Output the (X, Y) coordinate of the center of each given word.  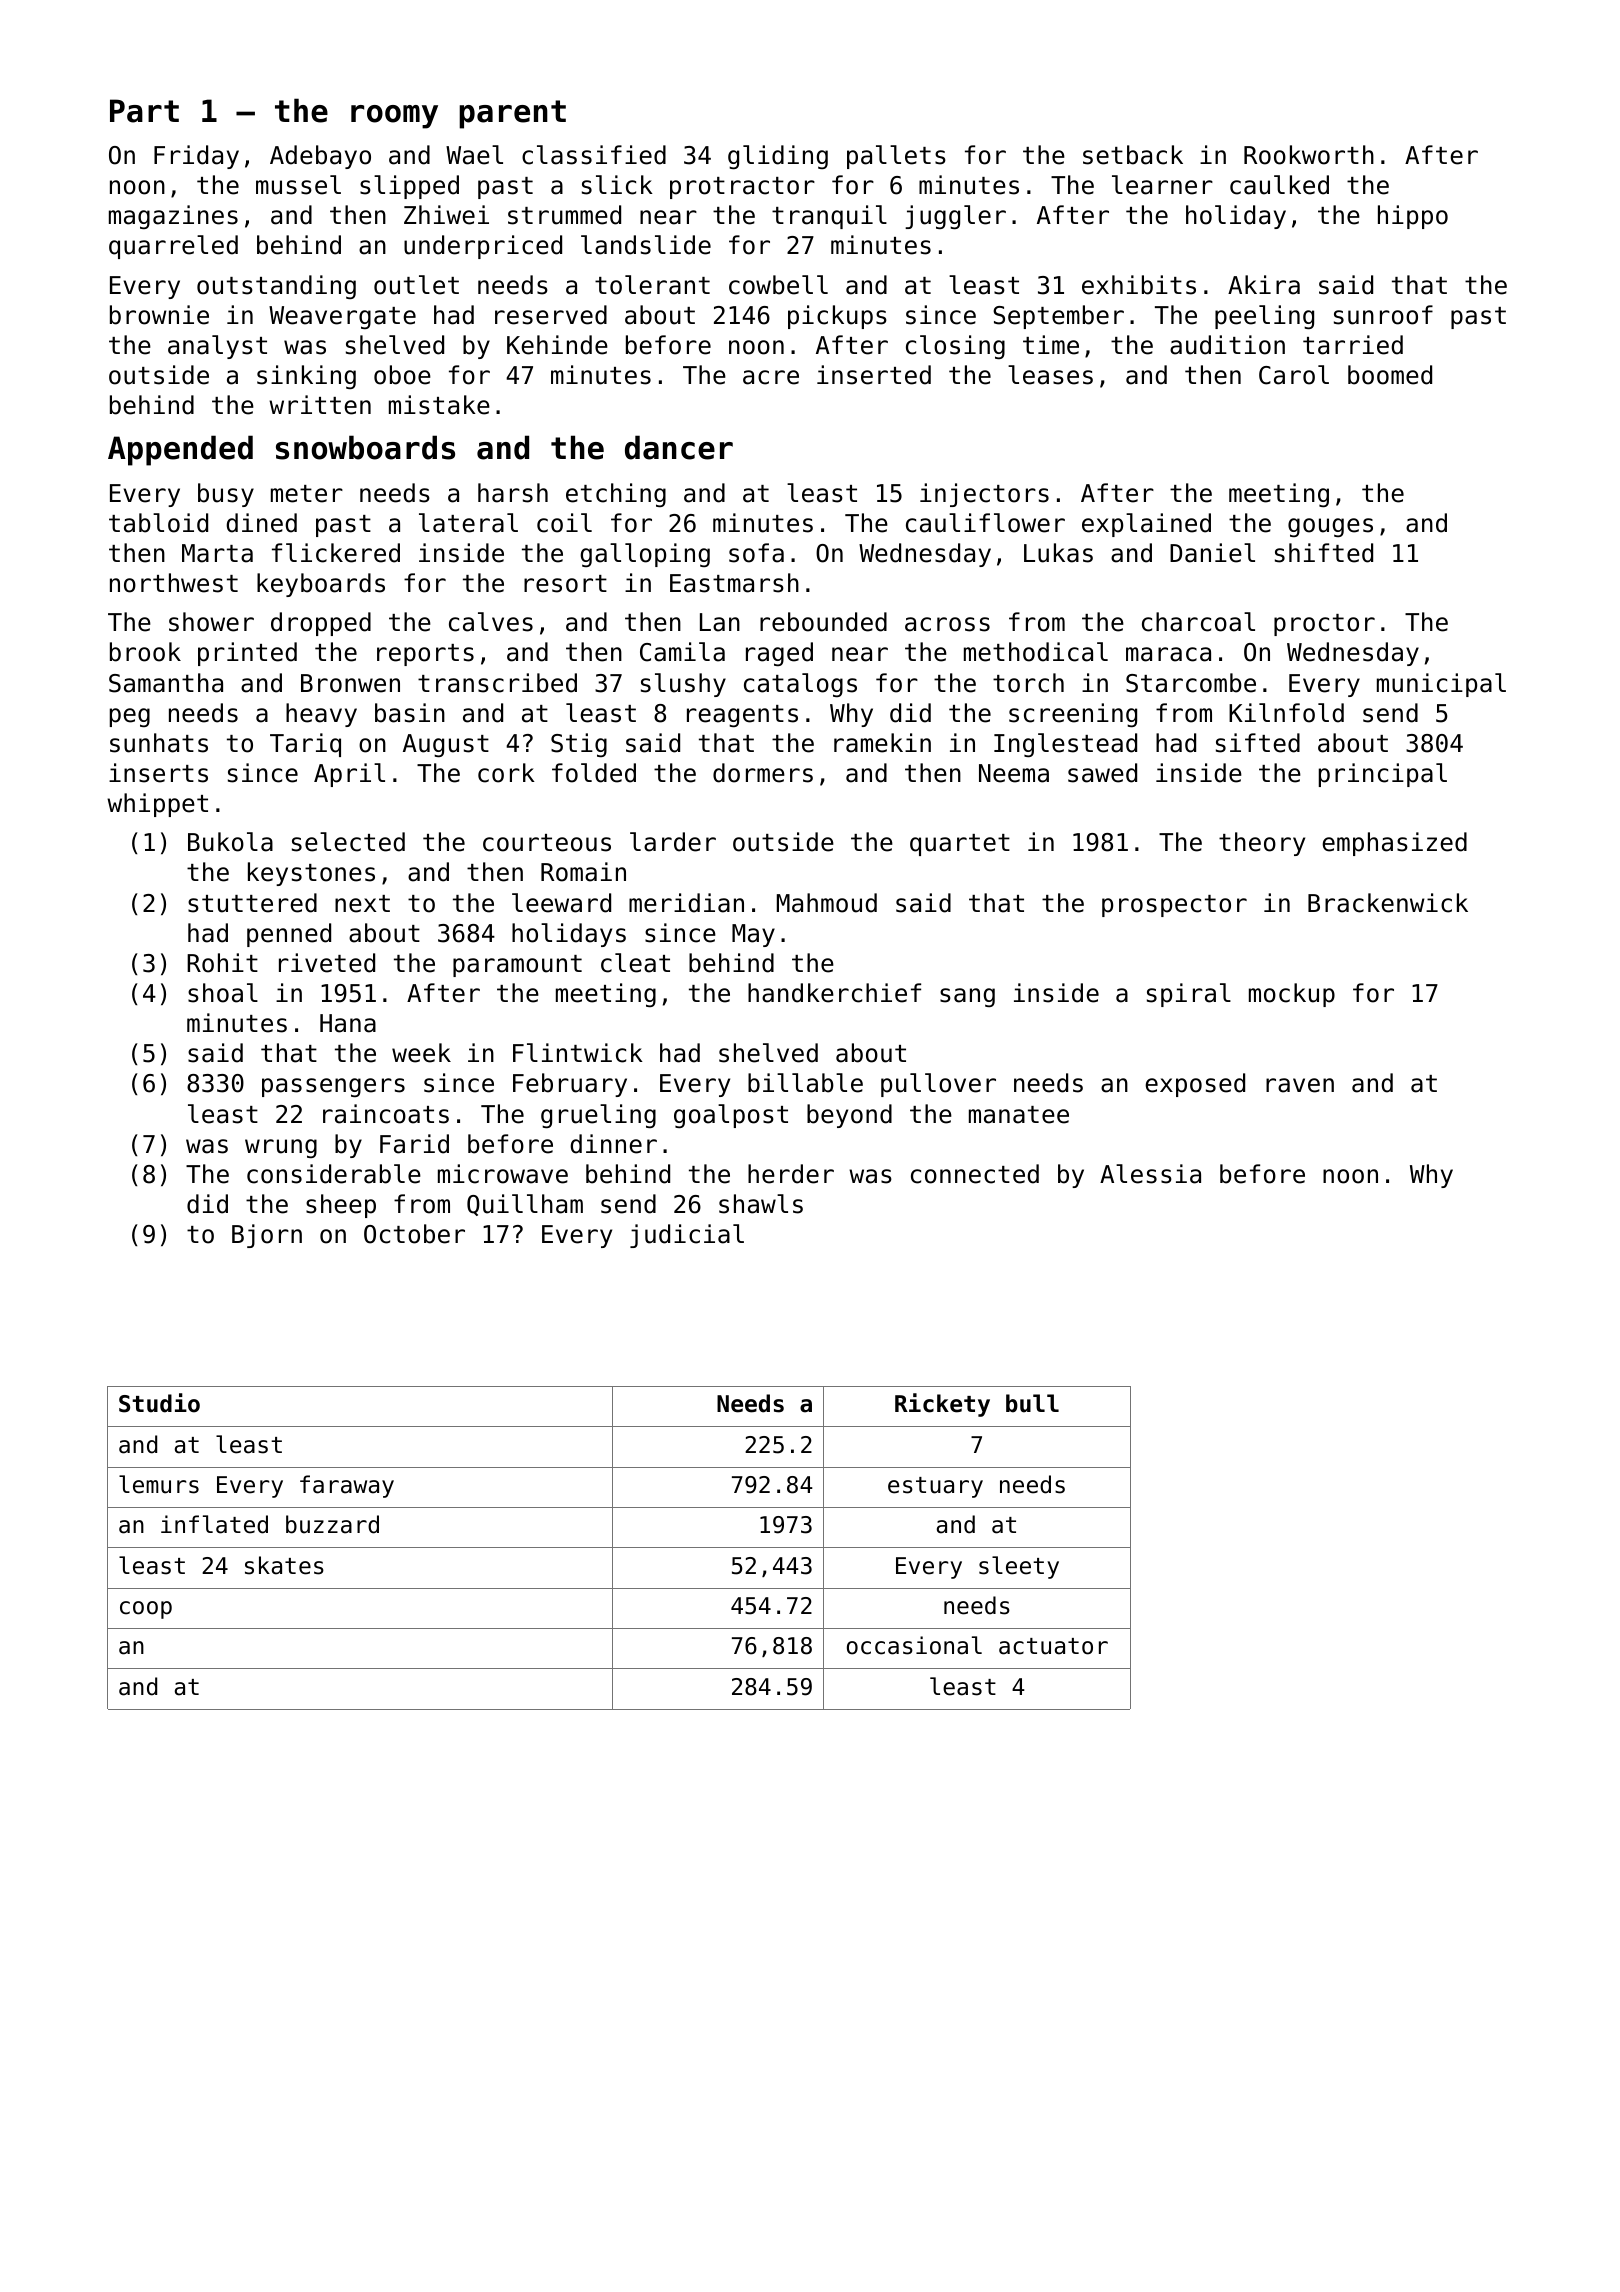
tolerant (652, 285)
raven (1300, 1085)
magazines (173, 217)
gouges (1330, 527)
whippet (157, 805)
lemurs (159, 1484)
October (414, 1234)
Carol (1294, 375)
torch (1028, 683)
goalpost (731, 1116)
